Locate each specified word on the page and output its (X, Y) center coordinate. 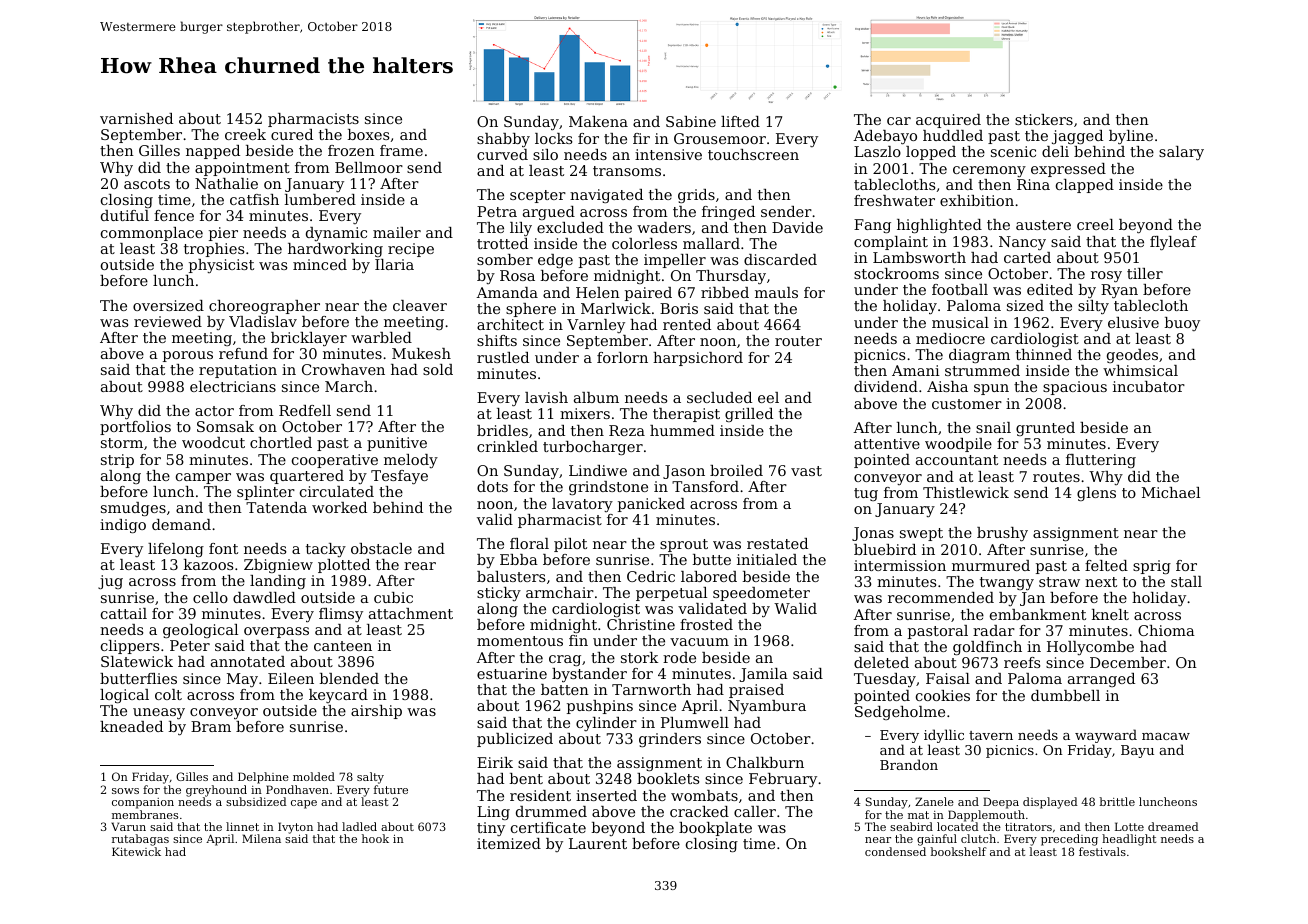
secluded (719, 397)
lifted (740, 121)
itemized (509, 843)
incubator (1149, 386)
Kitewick (136, 851)
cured (292, 134)
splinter (266, 493)
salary (1181, 153)
